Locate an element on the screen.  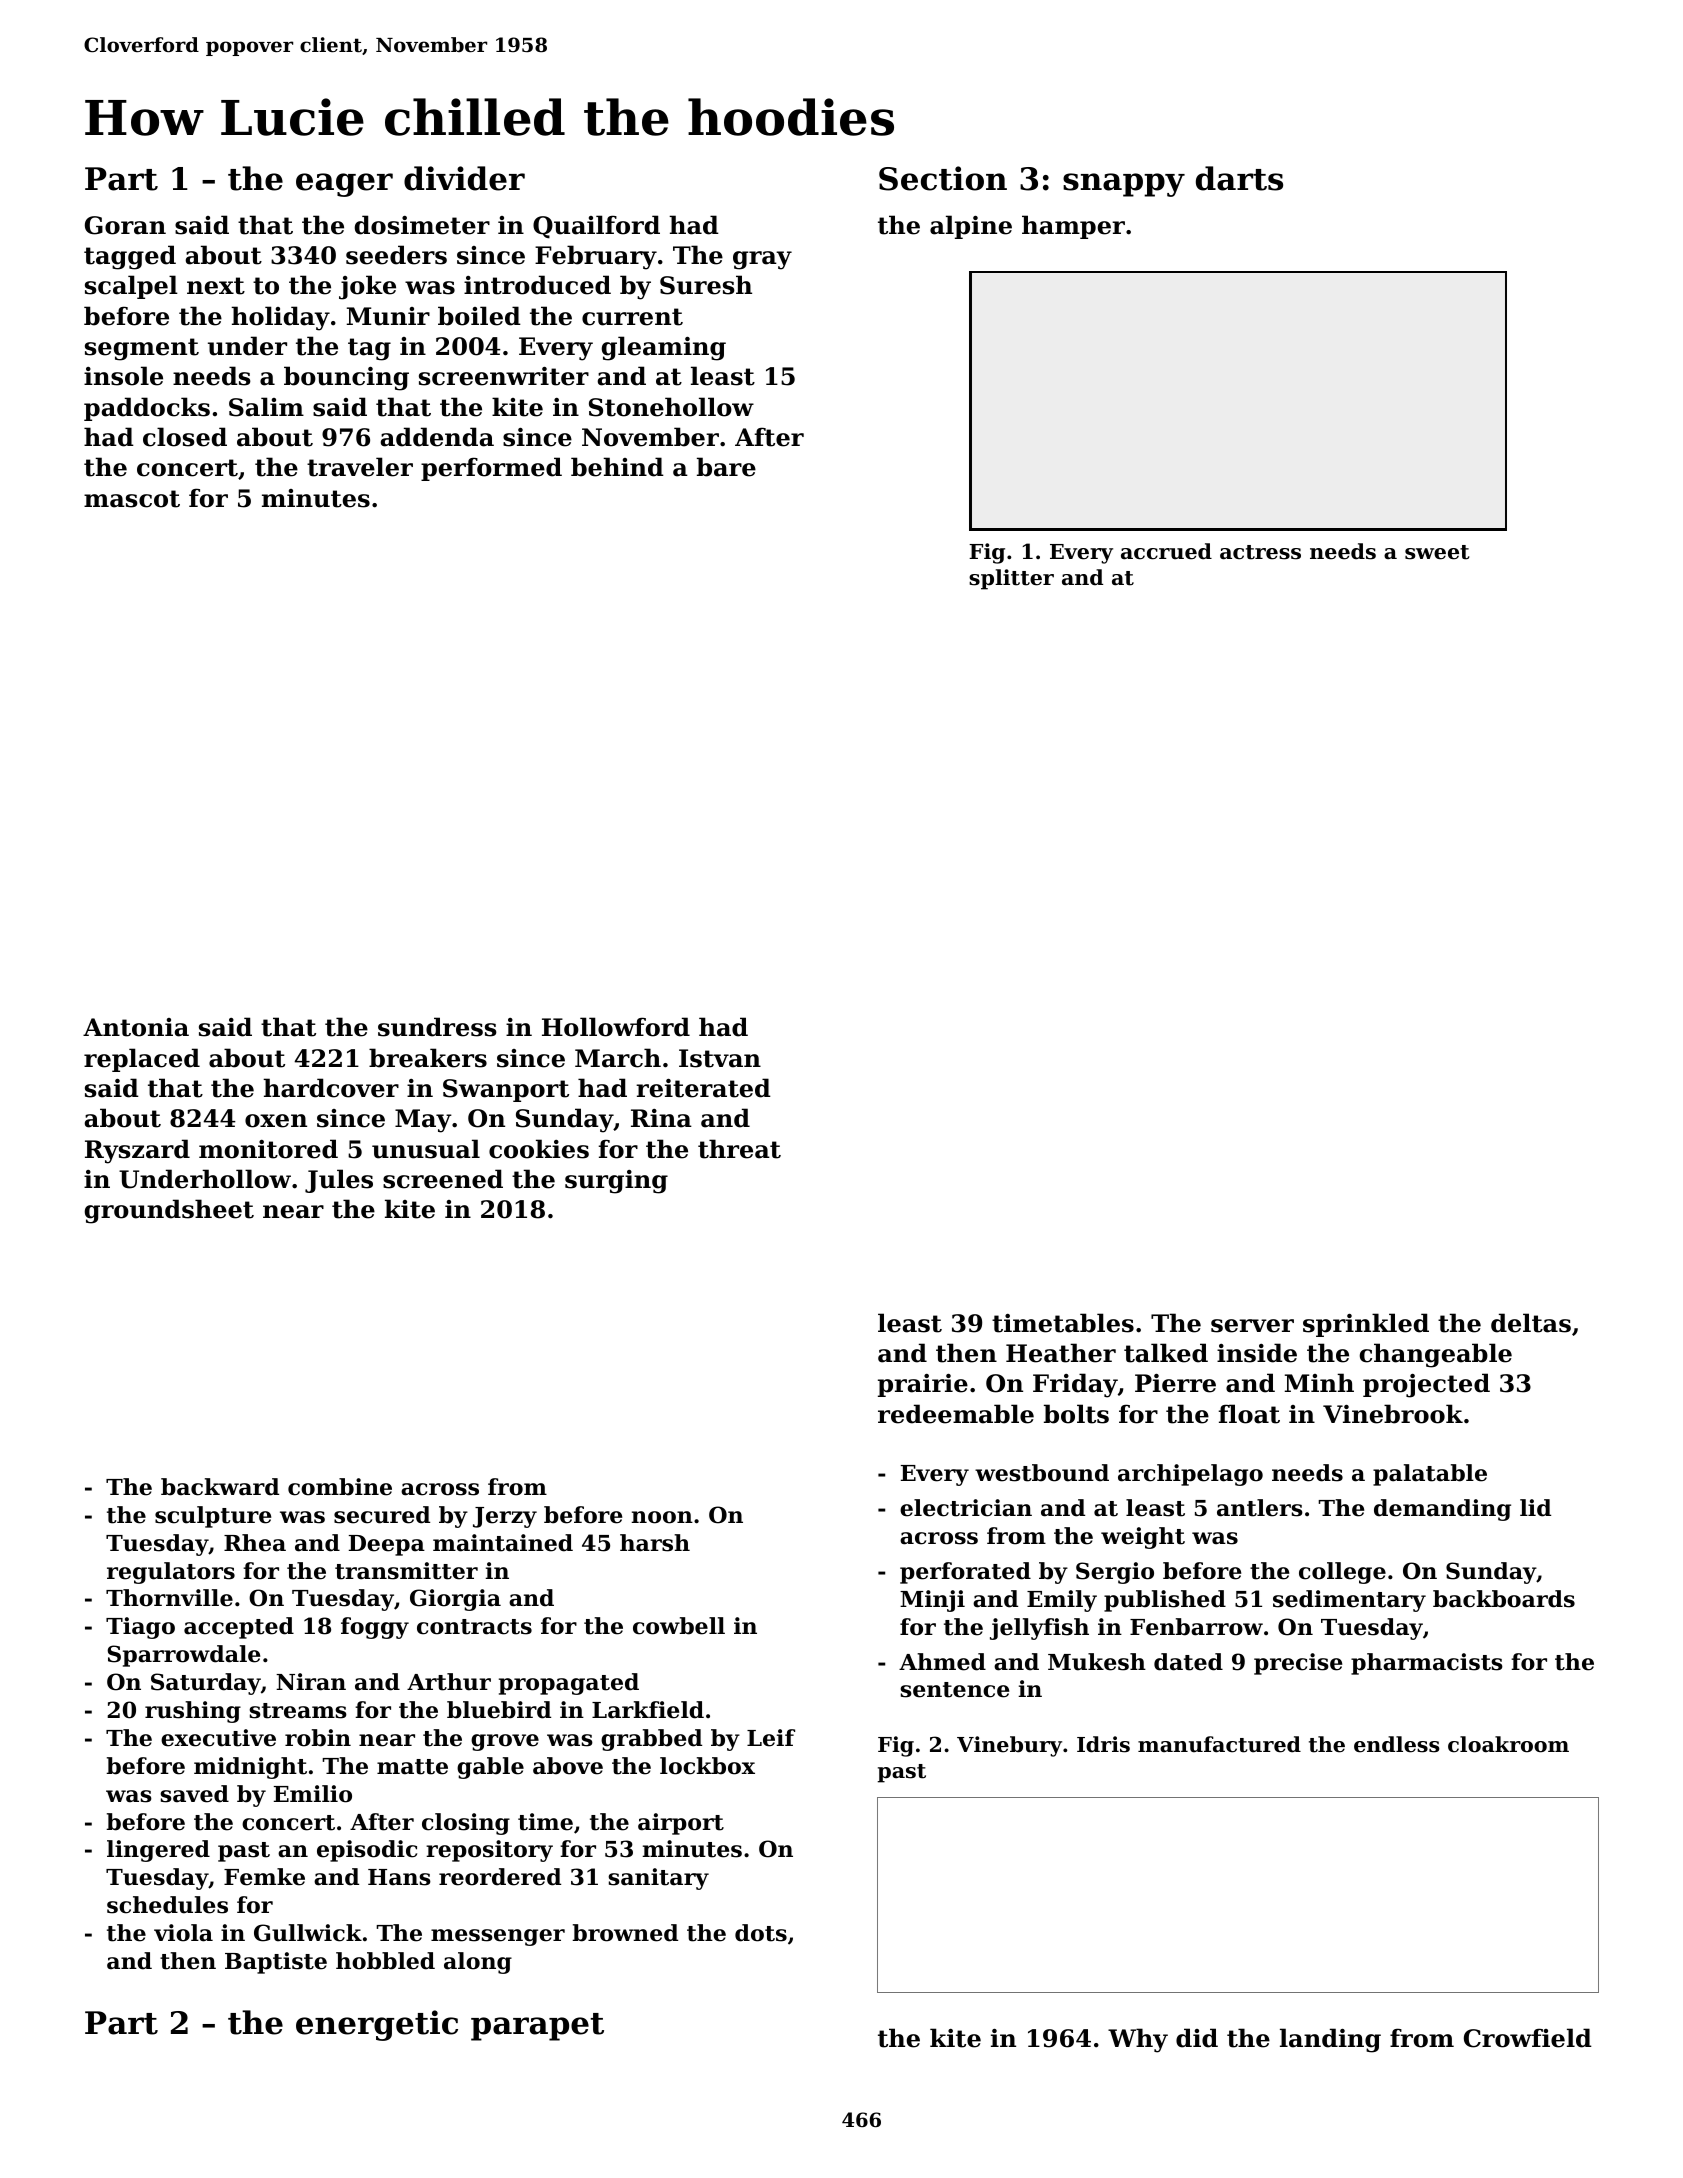
prairie is located at coordinates (923, 1385).
